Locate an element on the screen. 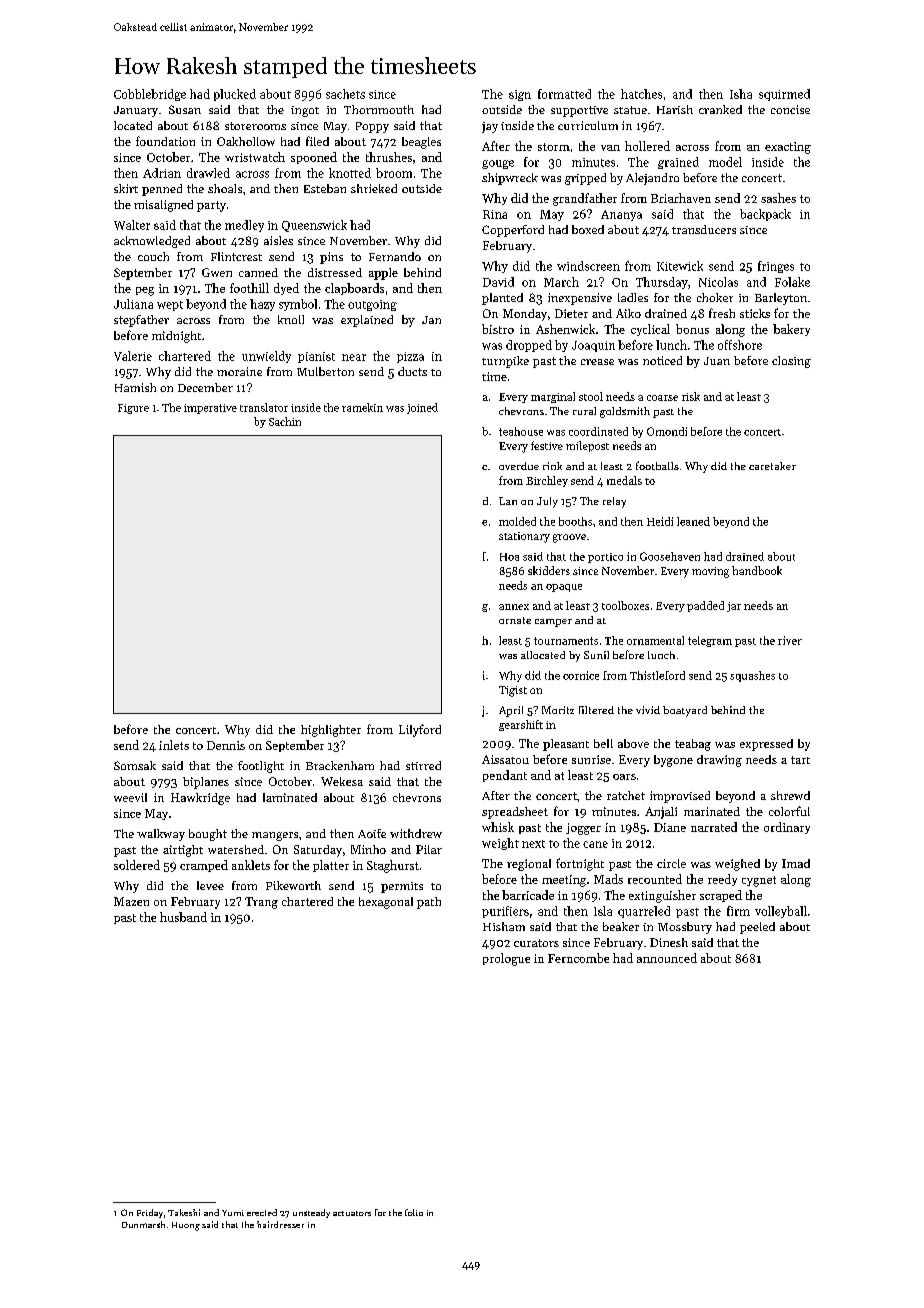 Image resolution: width=924 pixels, height=1308 pixels. cranked is located at coordinates (720, 109).
